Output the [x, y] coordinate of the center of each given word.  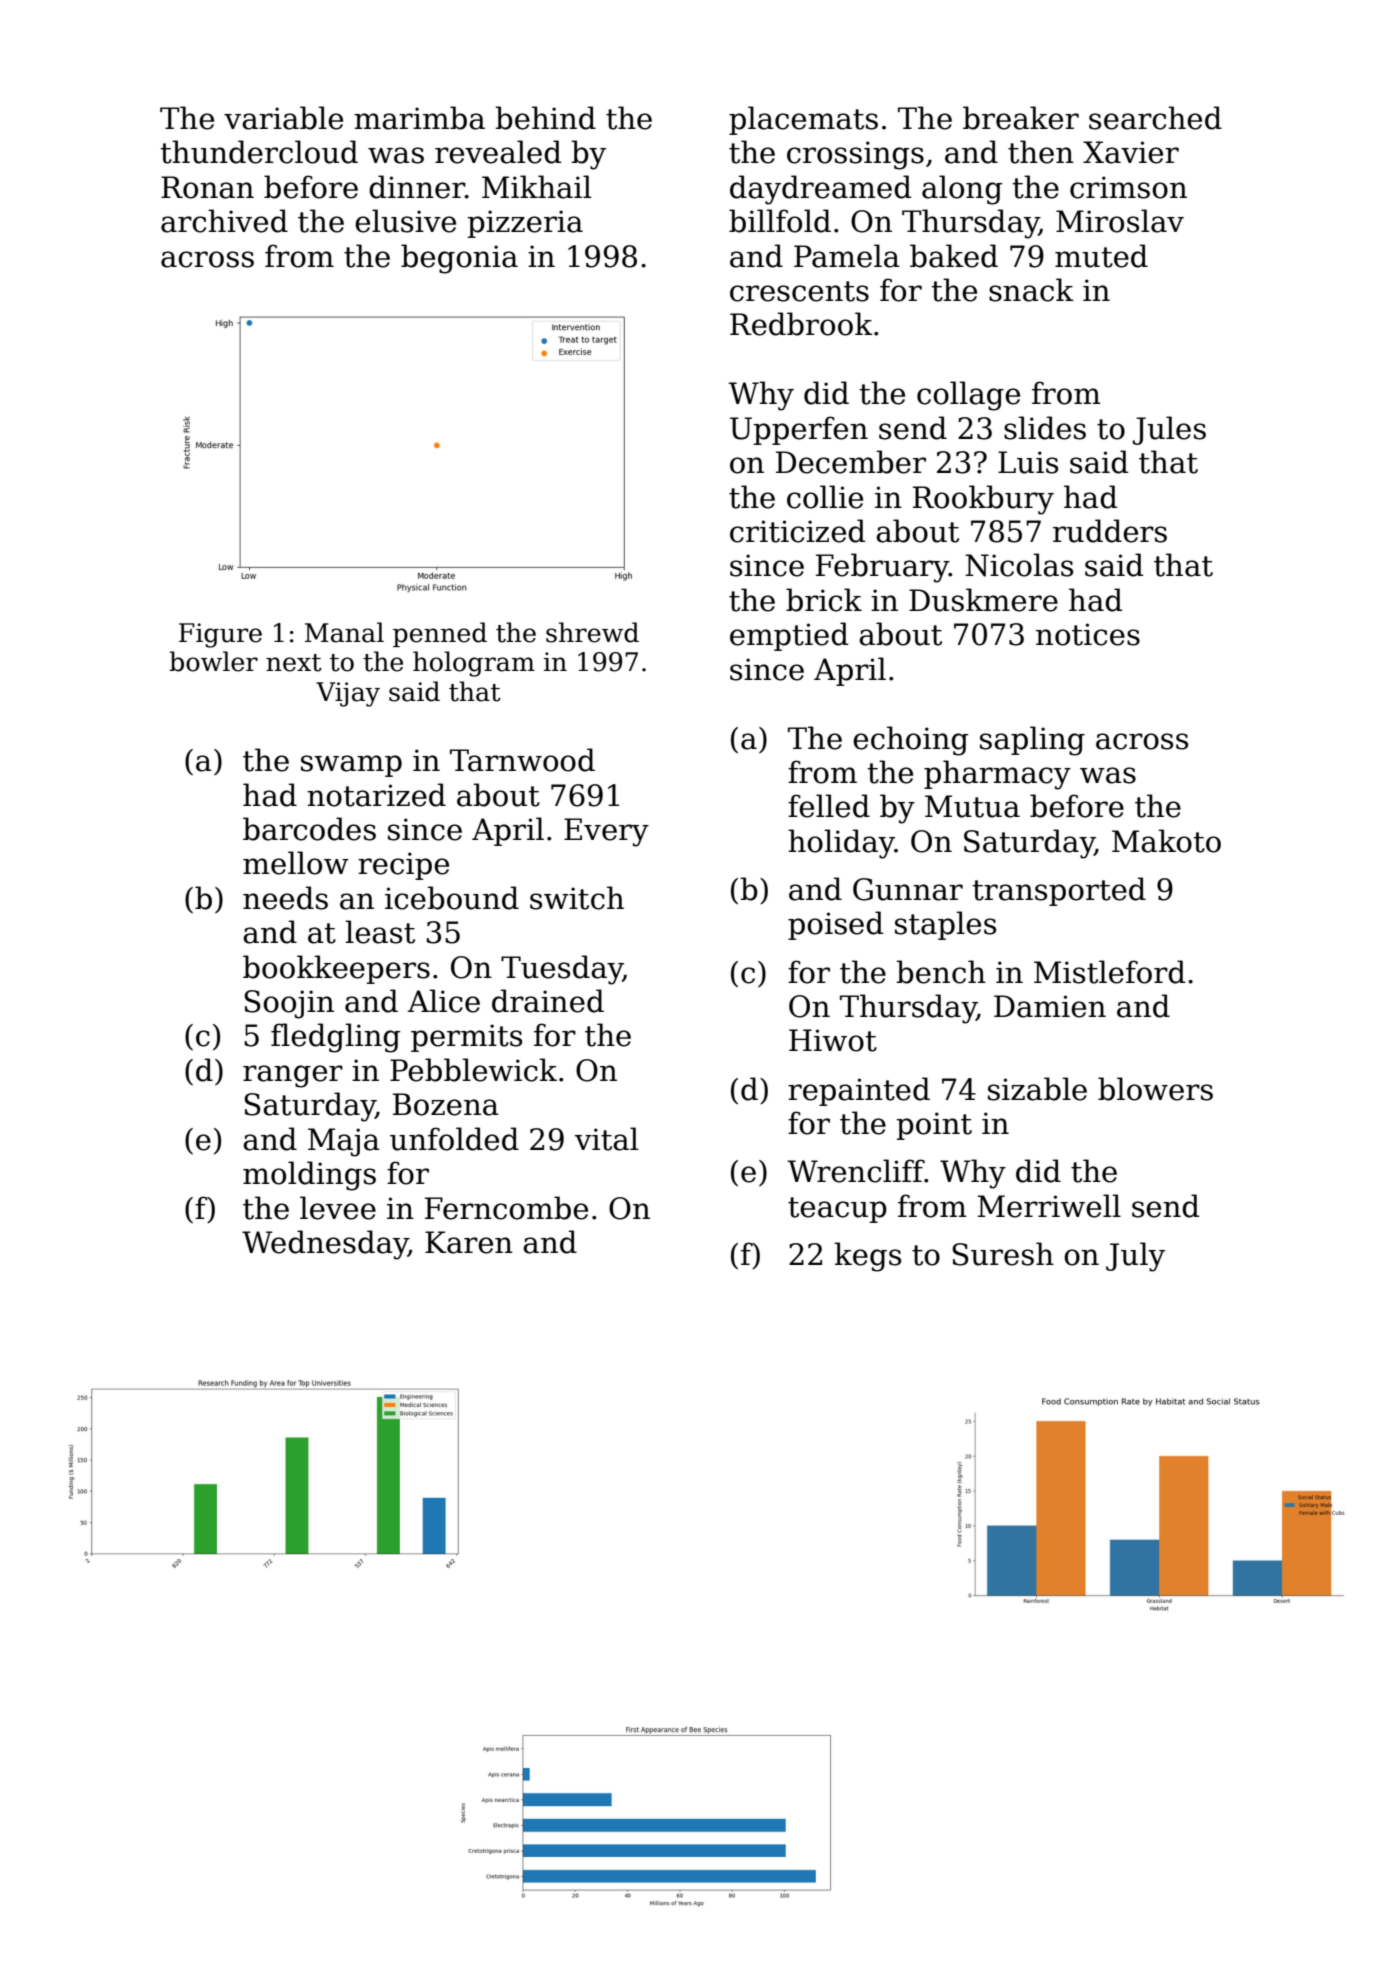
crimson [1128, 187]
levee [338, 1208]
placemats [803, 120]
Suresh [1003, 1254]
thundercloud [259, 152]
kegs [867, 1257]
